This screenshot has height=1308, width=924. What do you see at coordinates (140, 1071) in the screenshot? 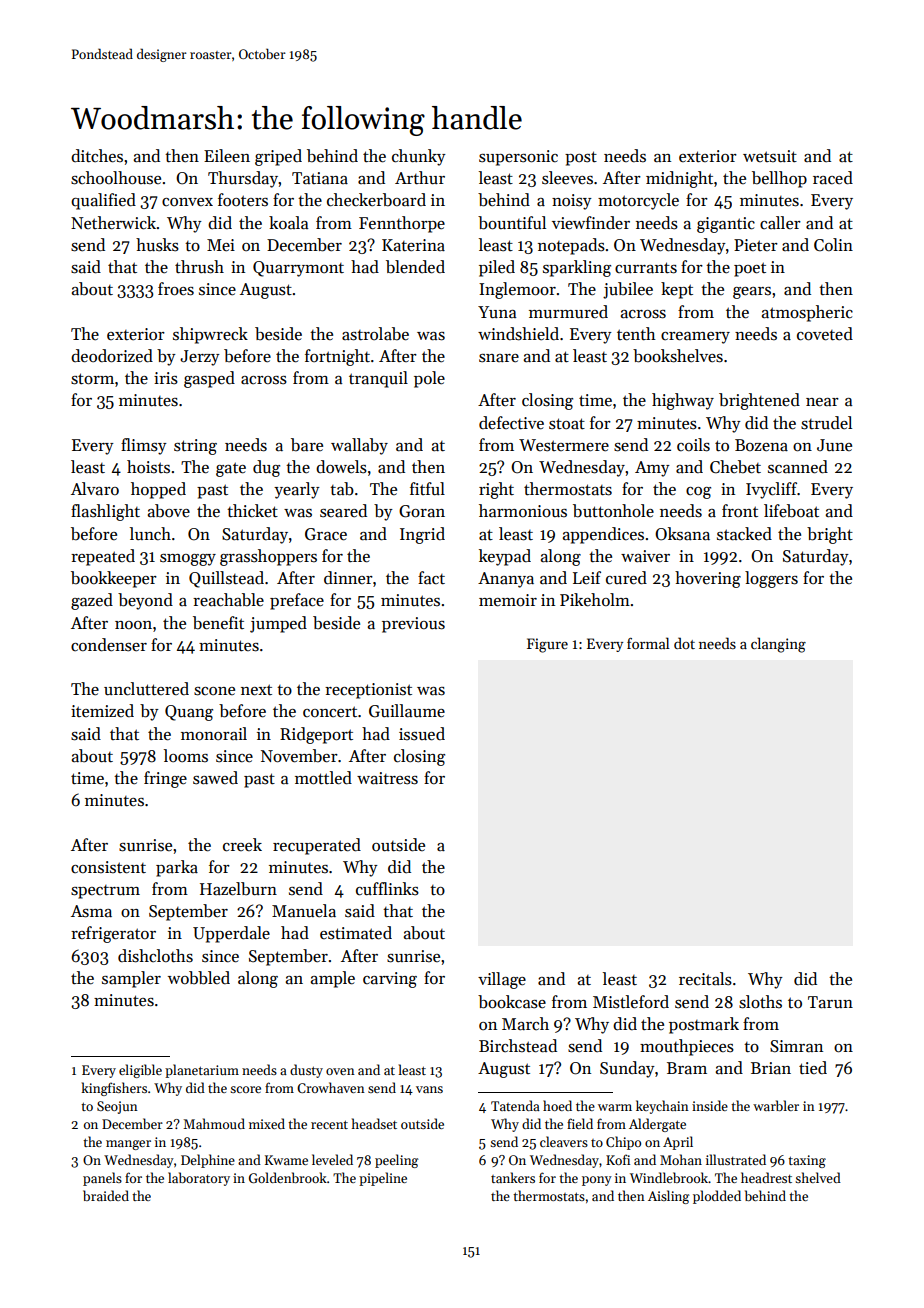
I see `eligible` at bounding box center [140, 1071].
